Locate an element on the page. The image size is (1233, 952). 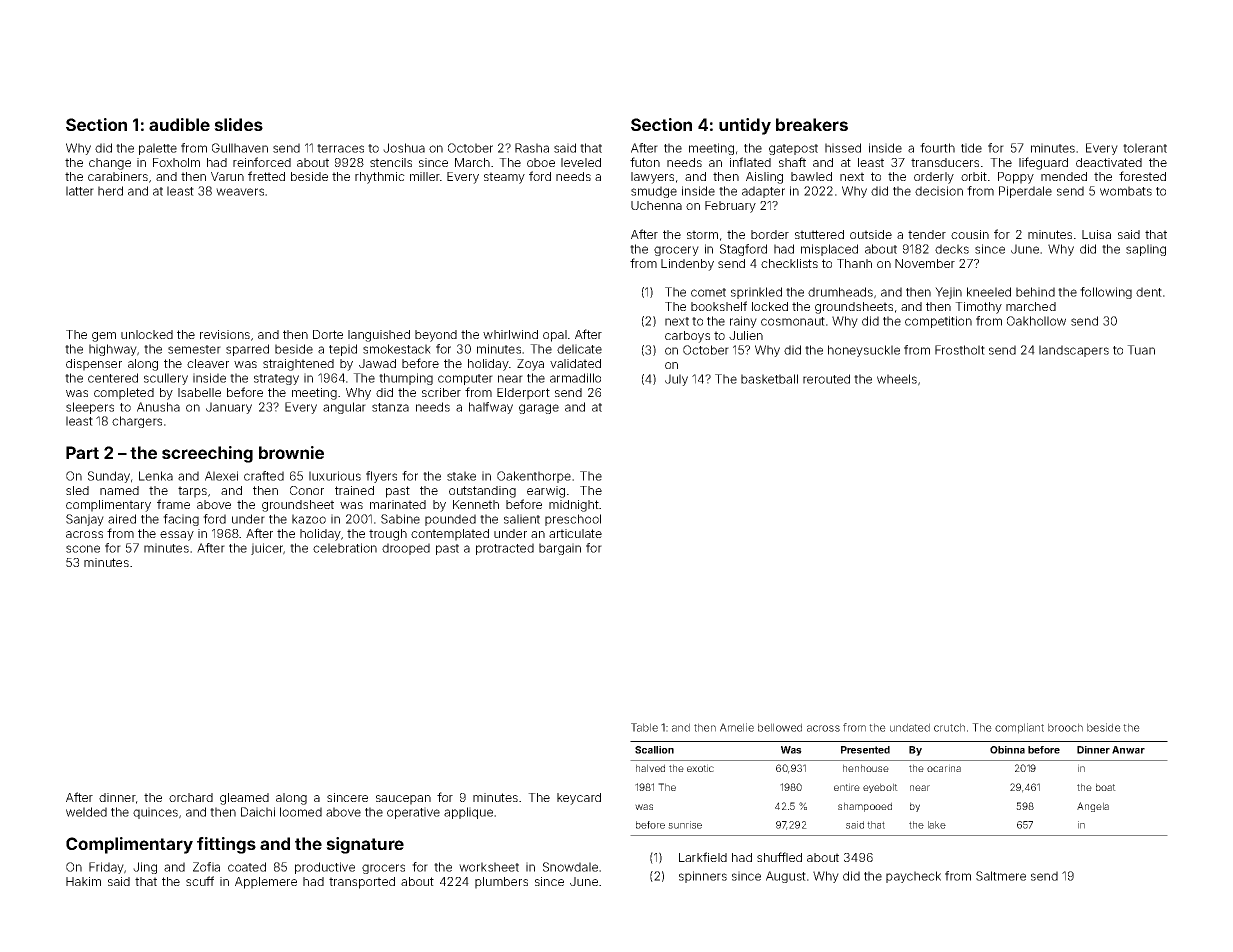
Amelie is located at coordinates (737, 727).
